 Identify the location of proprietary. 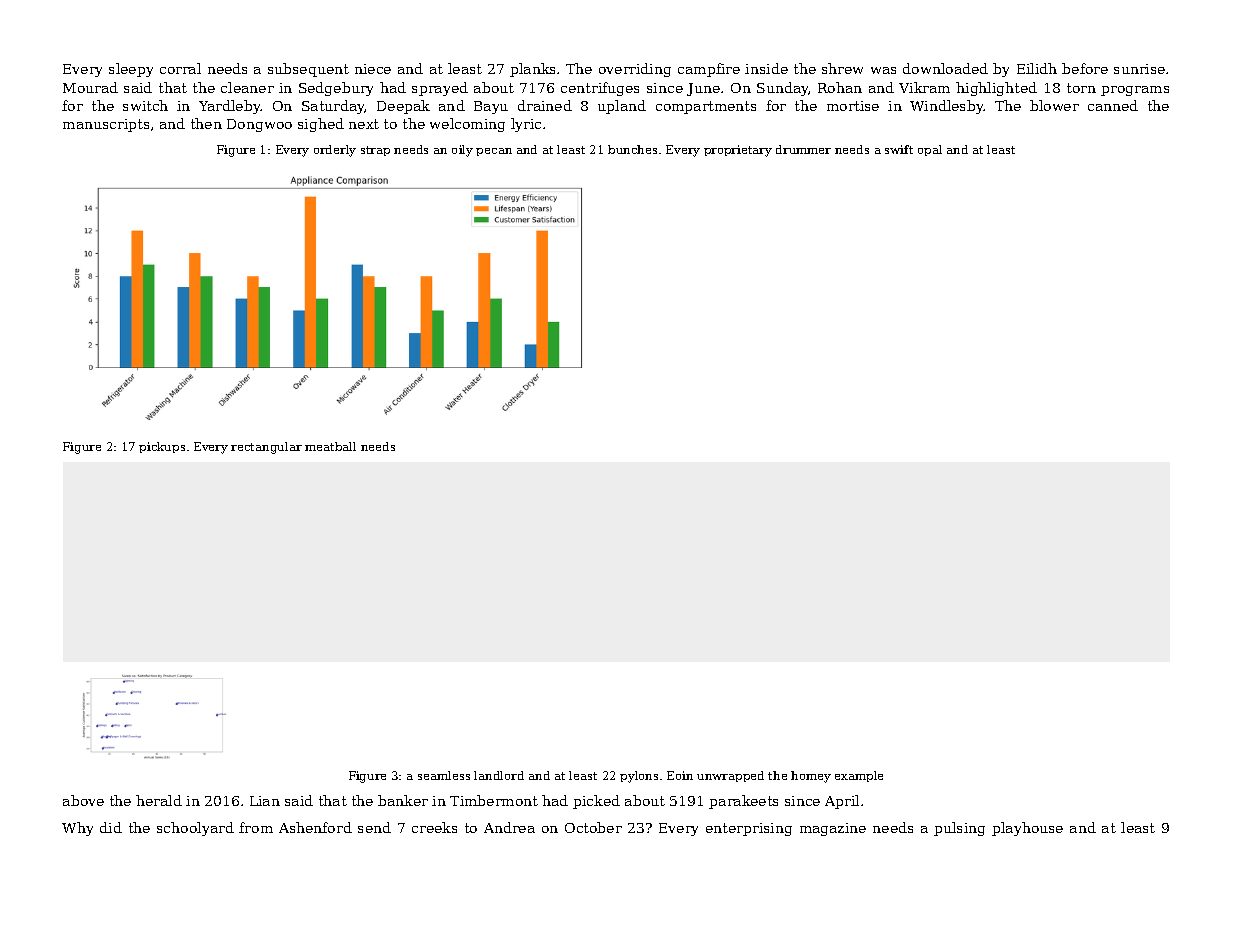
(738, 151).
